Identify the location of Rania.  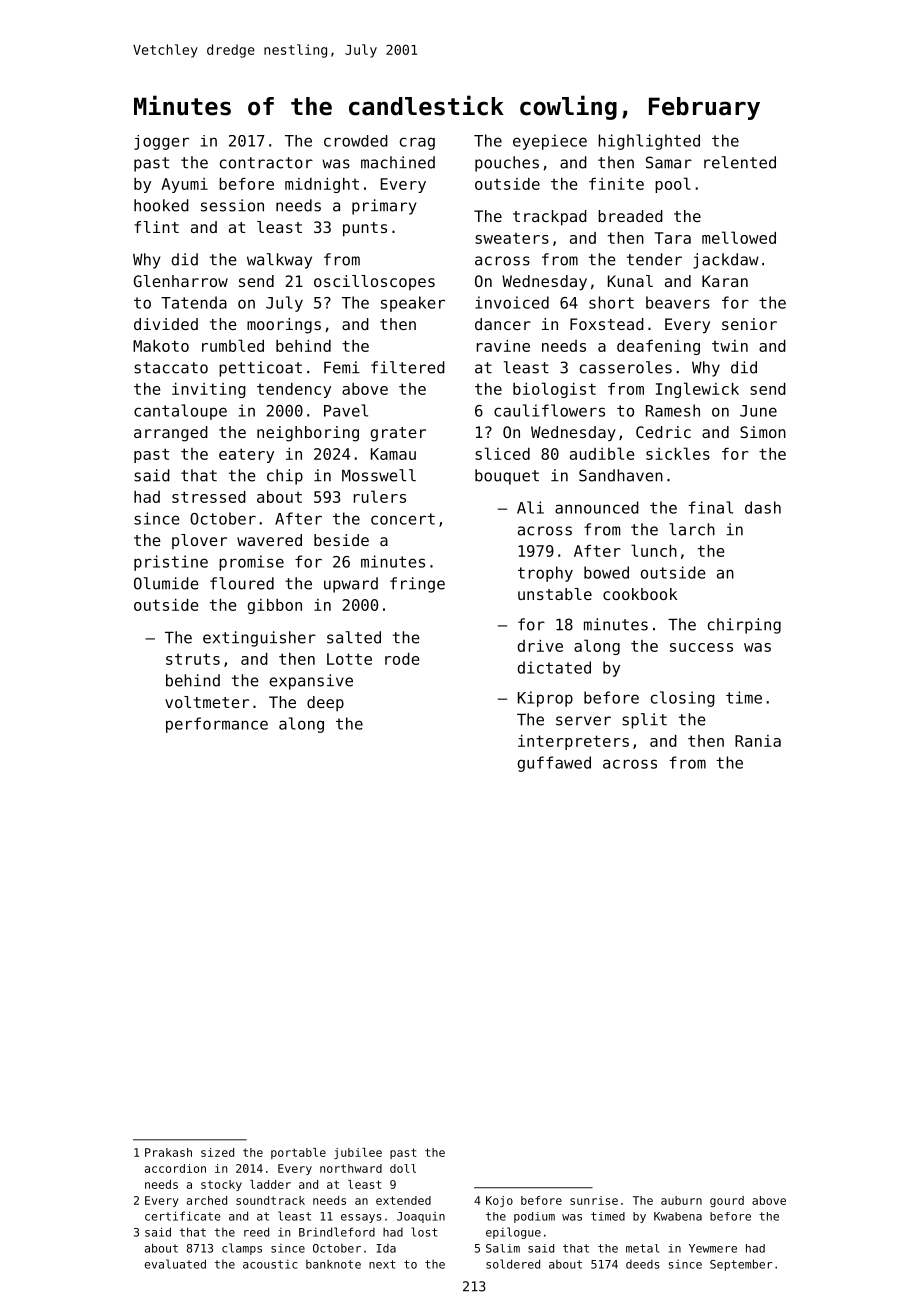
(758, 741).
